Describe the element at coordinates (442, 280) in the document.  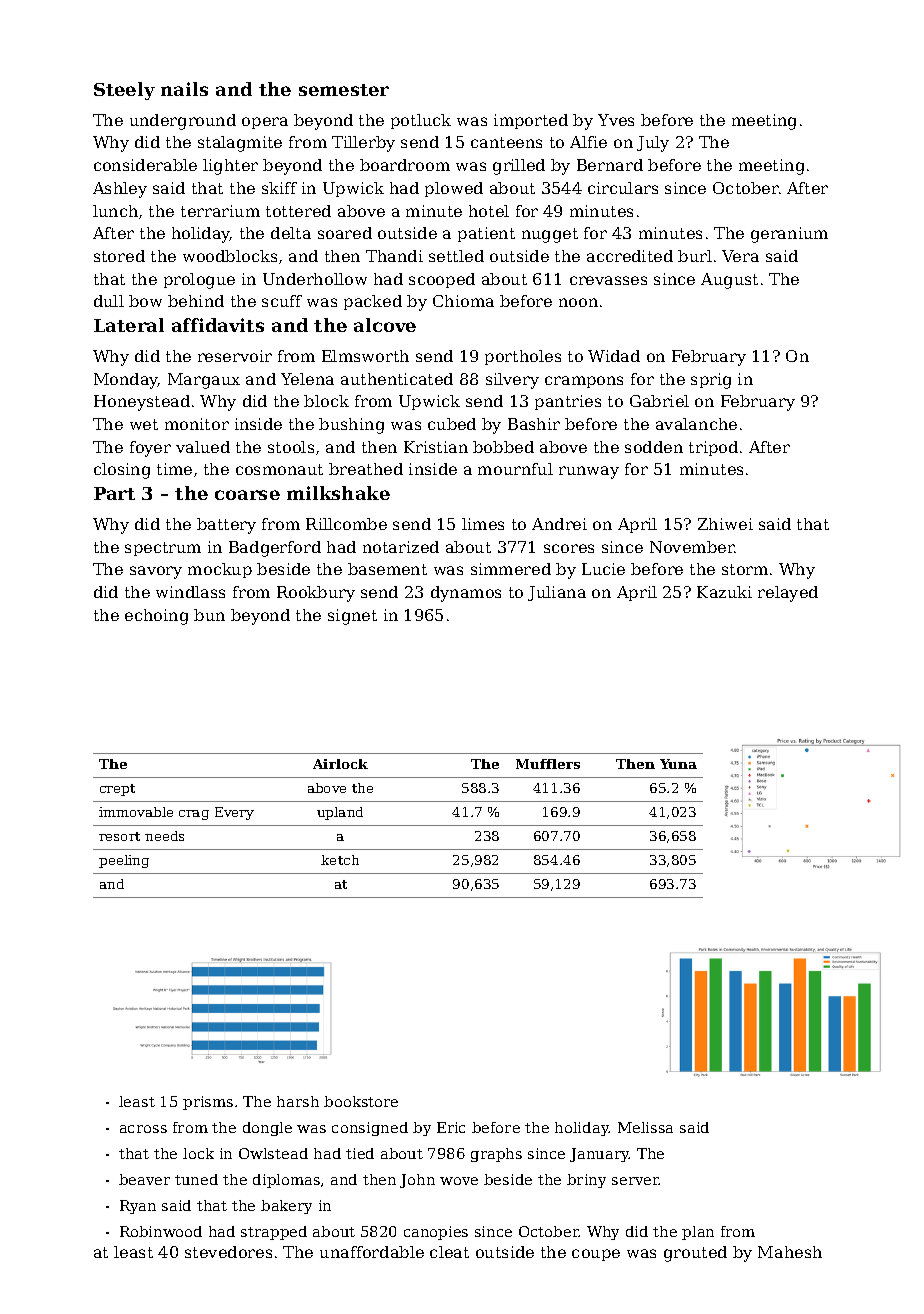
I see `scooped` at that location.
